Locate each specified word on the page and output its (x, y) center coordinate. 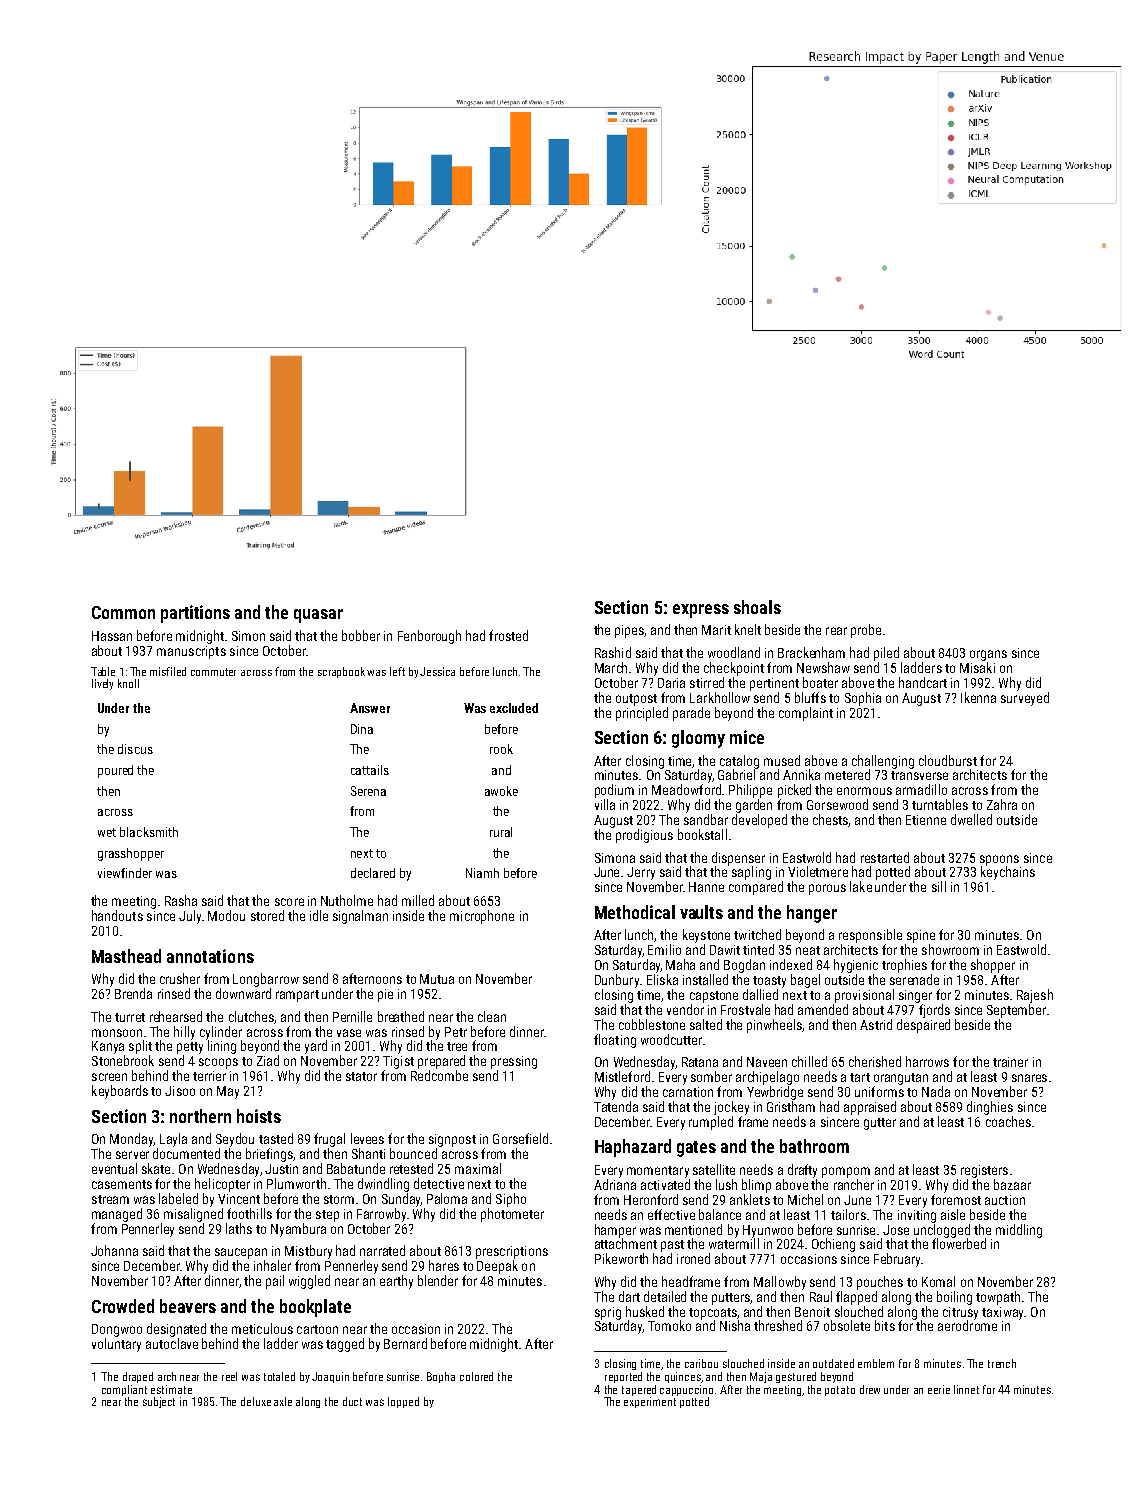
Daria (671, 683)
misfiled (168, 671)
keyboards (120, 1092)
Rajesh (1035, 996)
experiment (650, 1402)
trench (1002, 1363)
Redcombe (439, 1075)
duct (352, 1401)
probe (866, 631)
